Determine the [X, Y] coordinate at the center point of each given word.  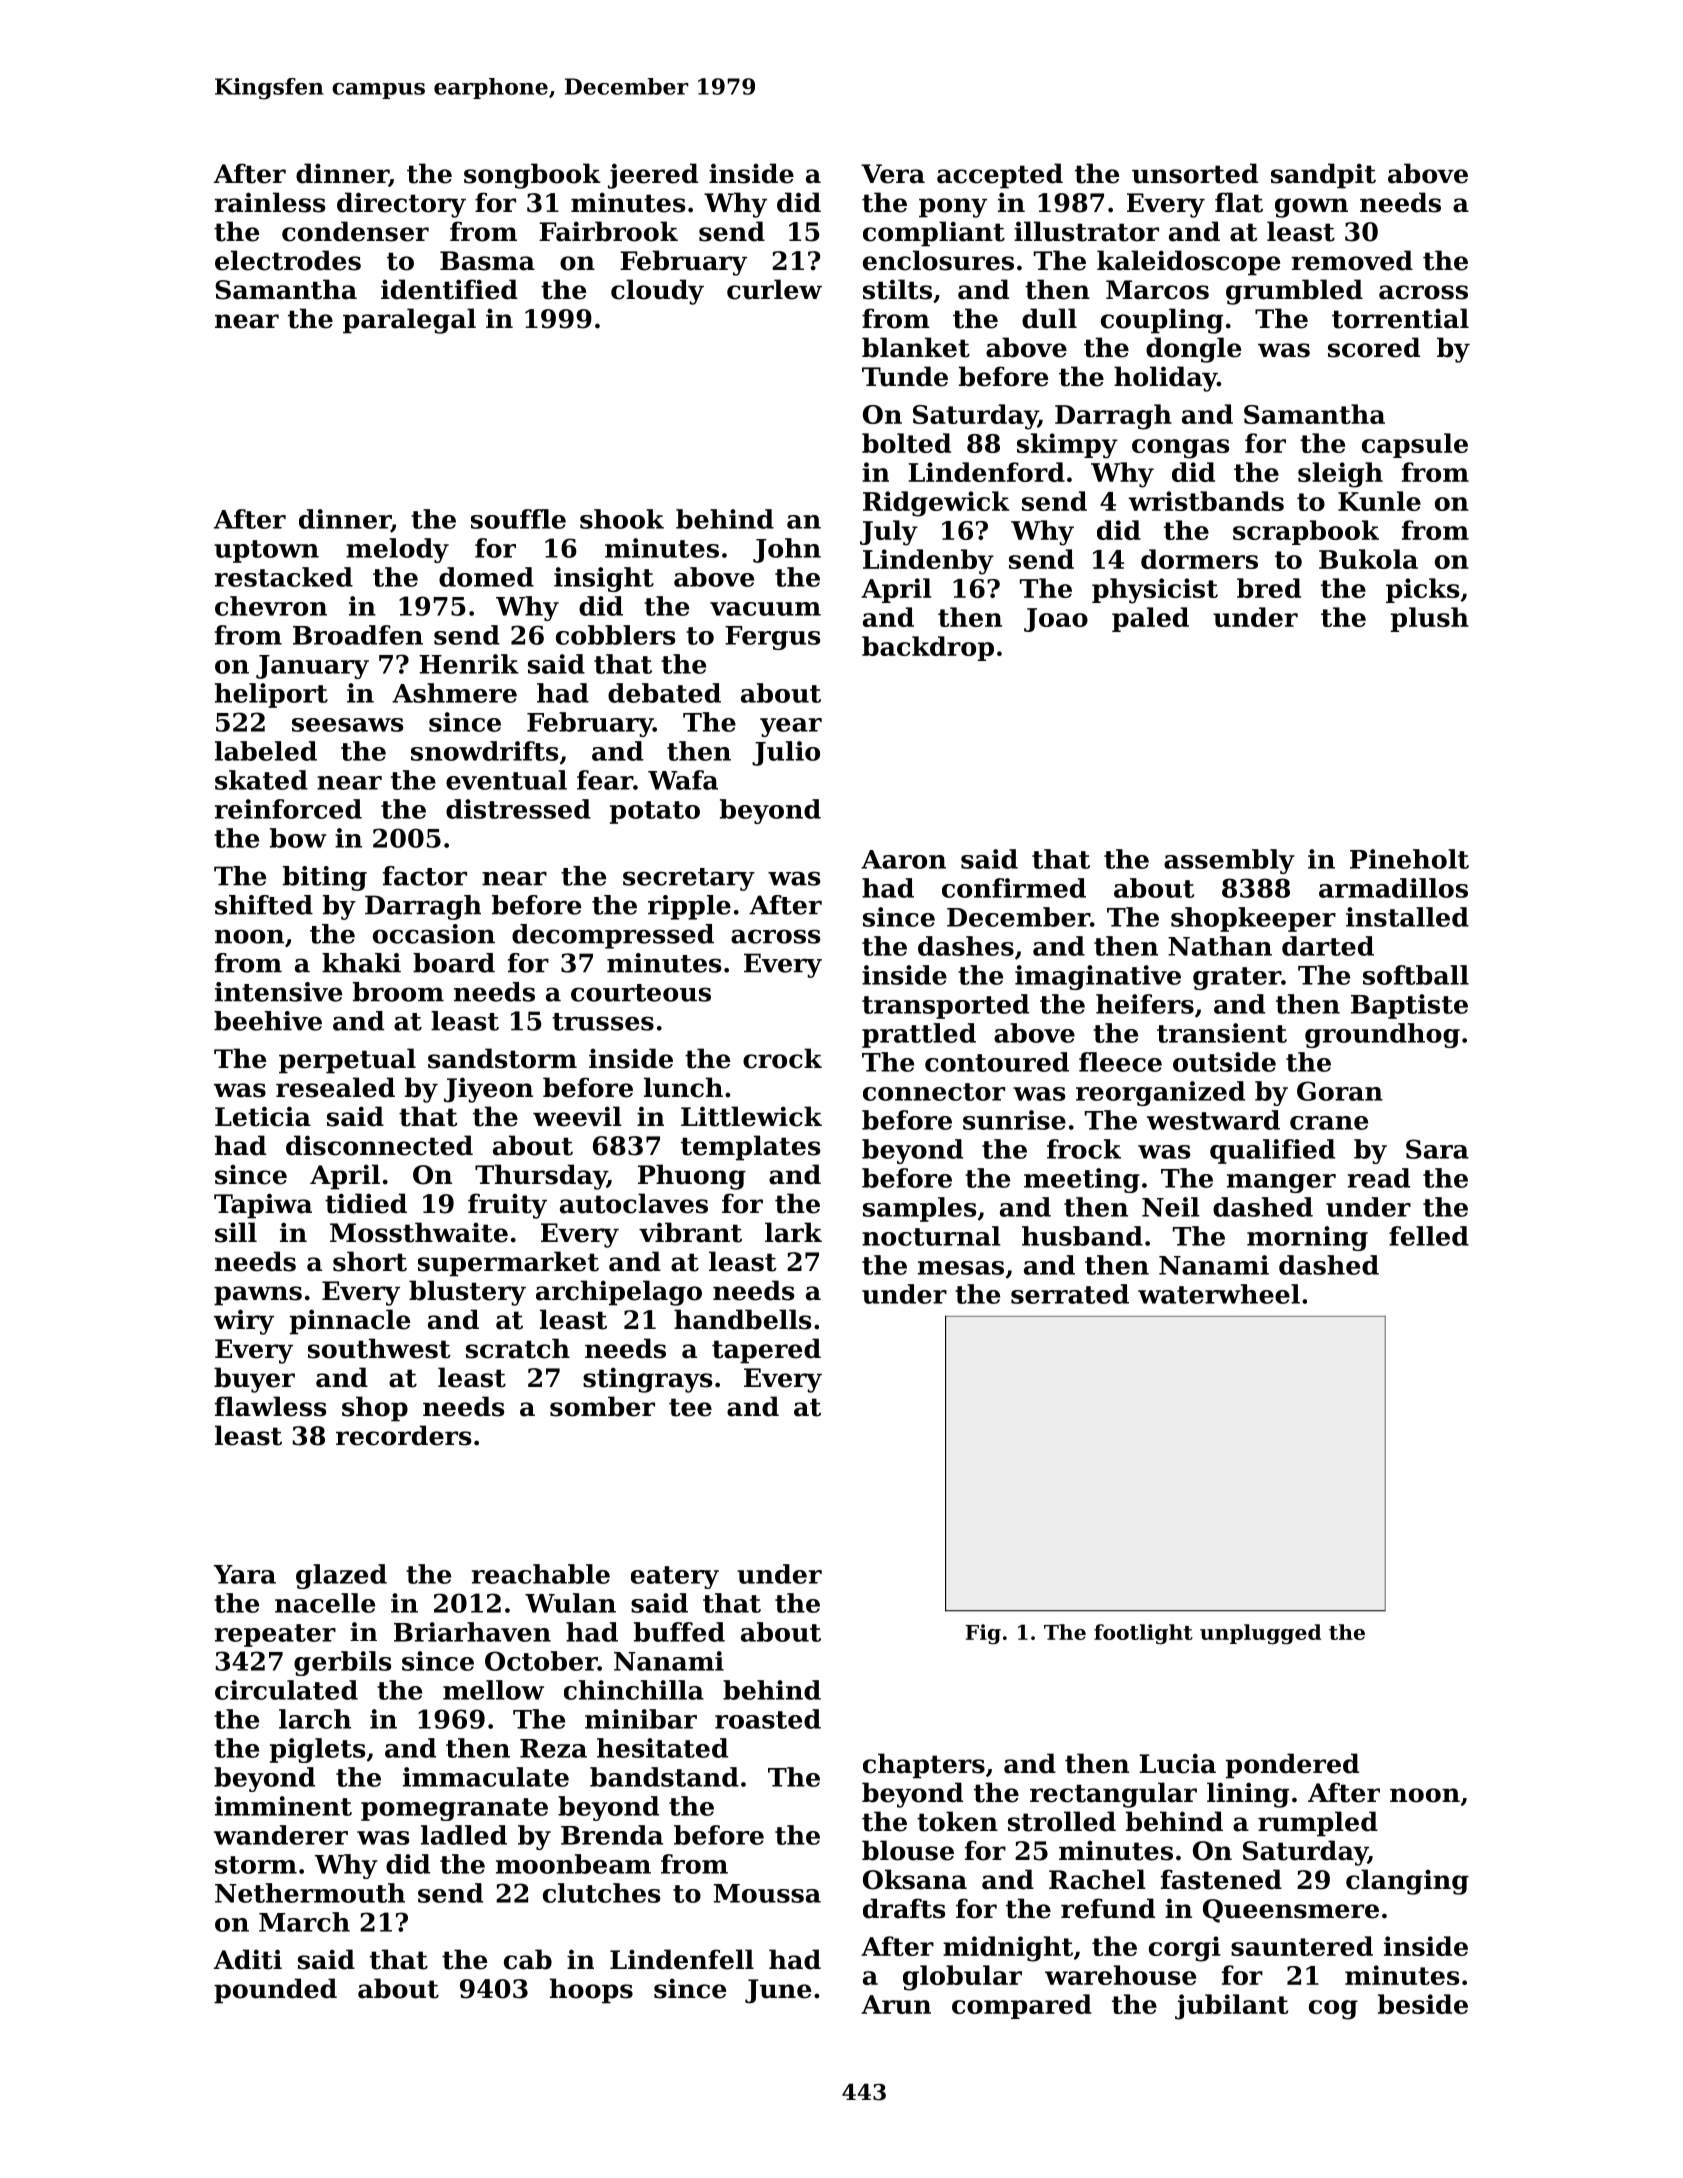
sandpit [1323, 176]
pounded [275, 1991]
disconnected [379, 1145]
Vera [893, 174]
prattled [919, 1035]
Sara [1437, 1149]
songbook [532, 176]
